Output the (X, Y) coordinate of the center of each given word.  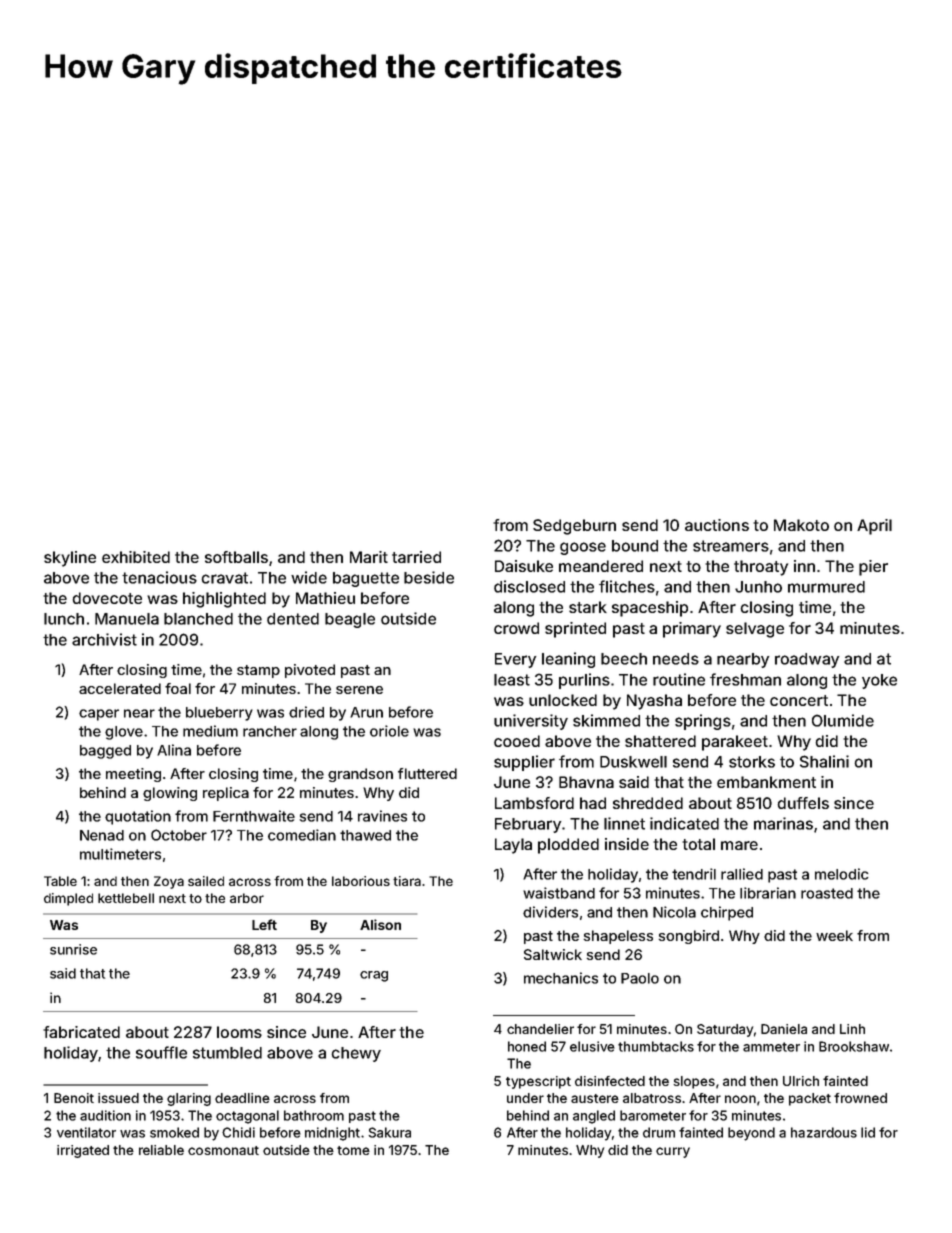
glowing (170, 794)
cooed (517, 741)
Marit (369, 557)
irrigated (83, 1151)
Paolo (640, 978)
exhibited (136, 557)
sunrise (73, 949)
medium (210, 731)
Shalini (824, 761)
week (834, 935)
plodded (568, 846)
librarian (768, 893)
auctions (717, 525)
